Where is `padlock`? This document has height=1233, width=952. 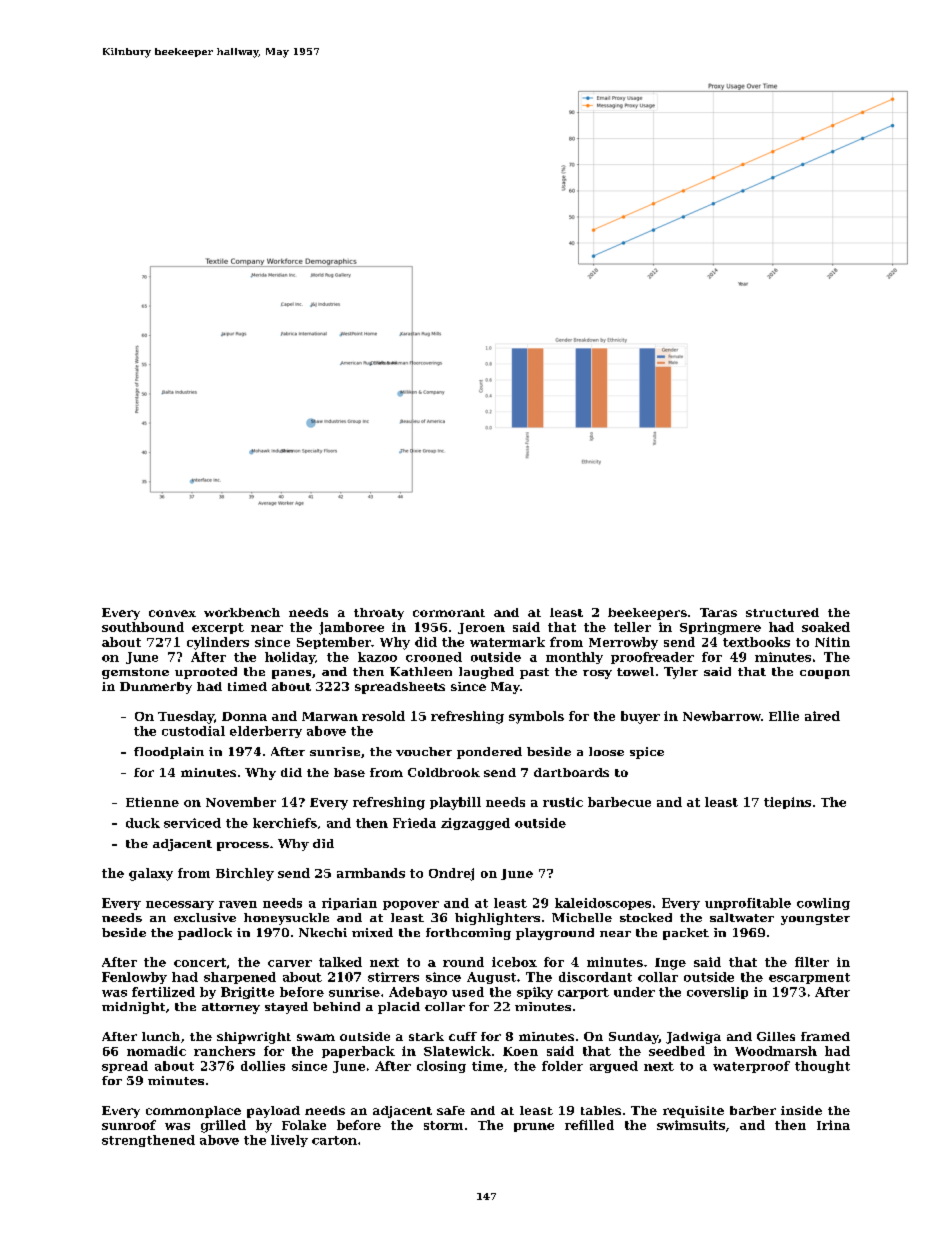
padlock is located at coordinates (205, 934).
